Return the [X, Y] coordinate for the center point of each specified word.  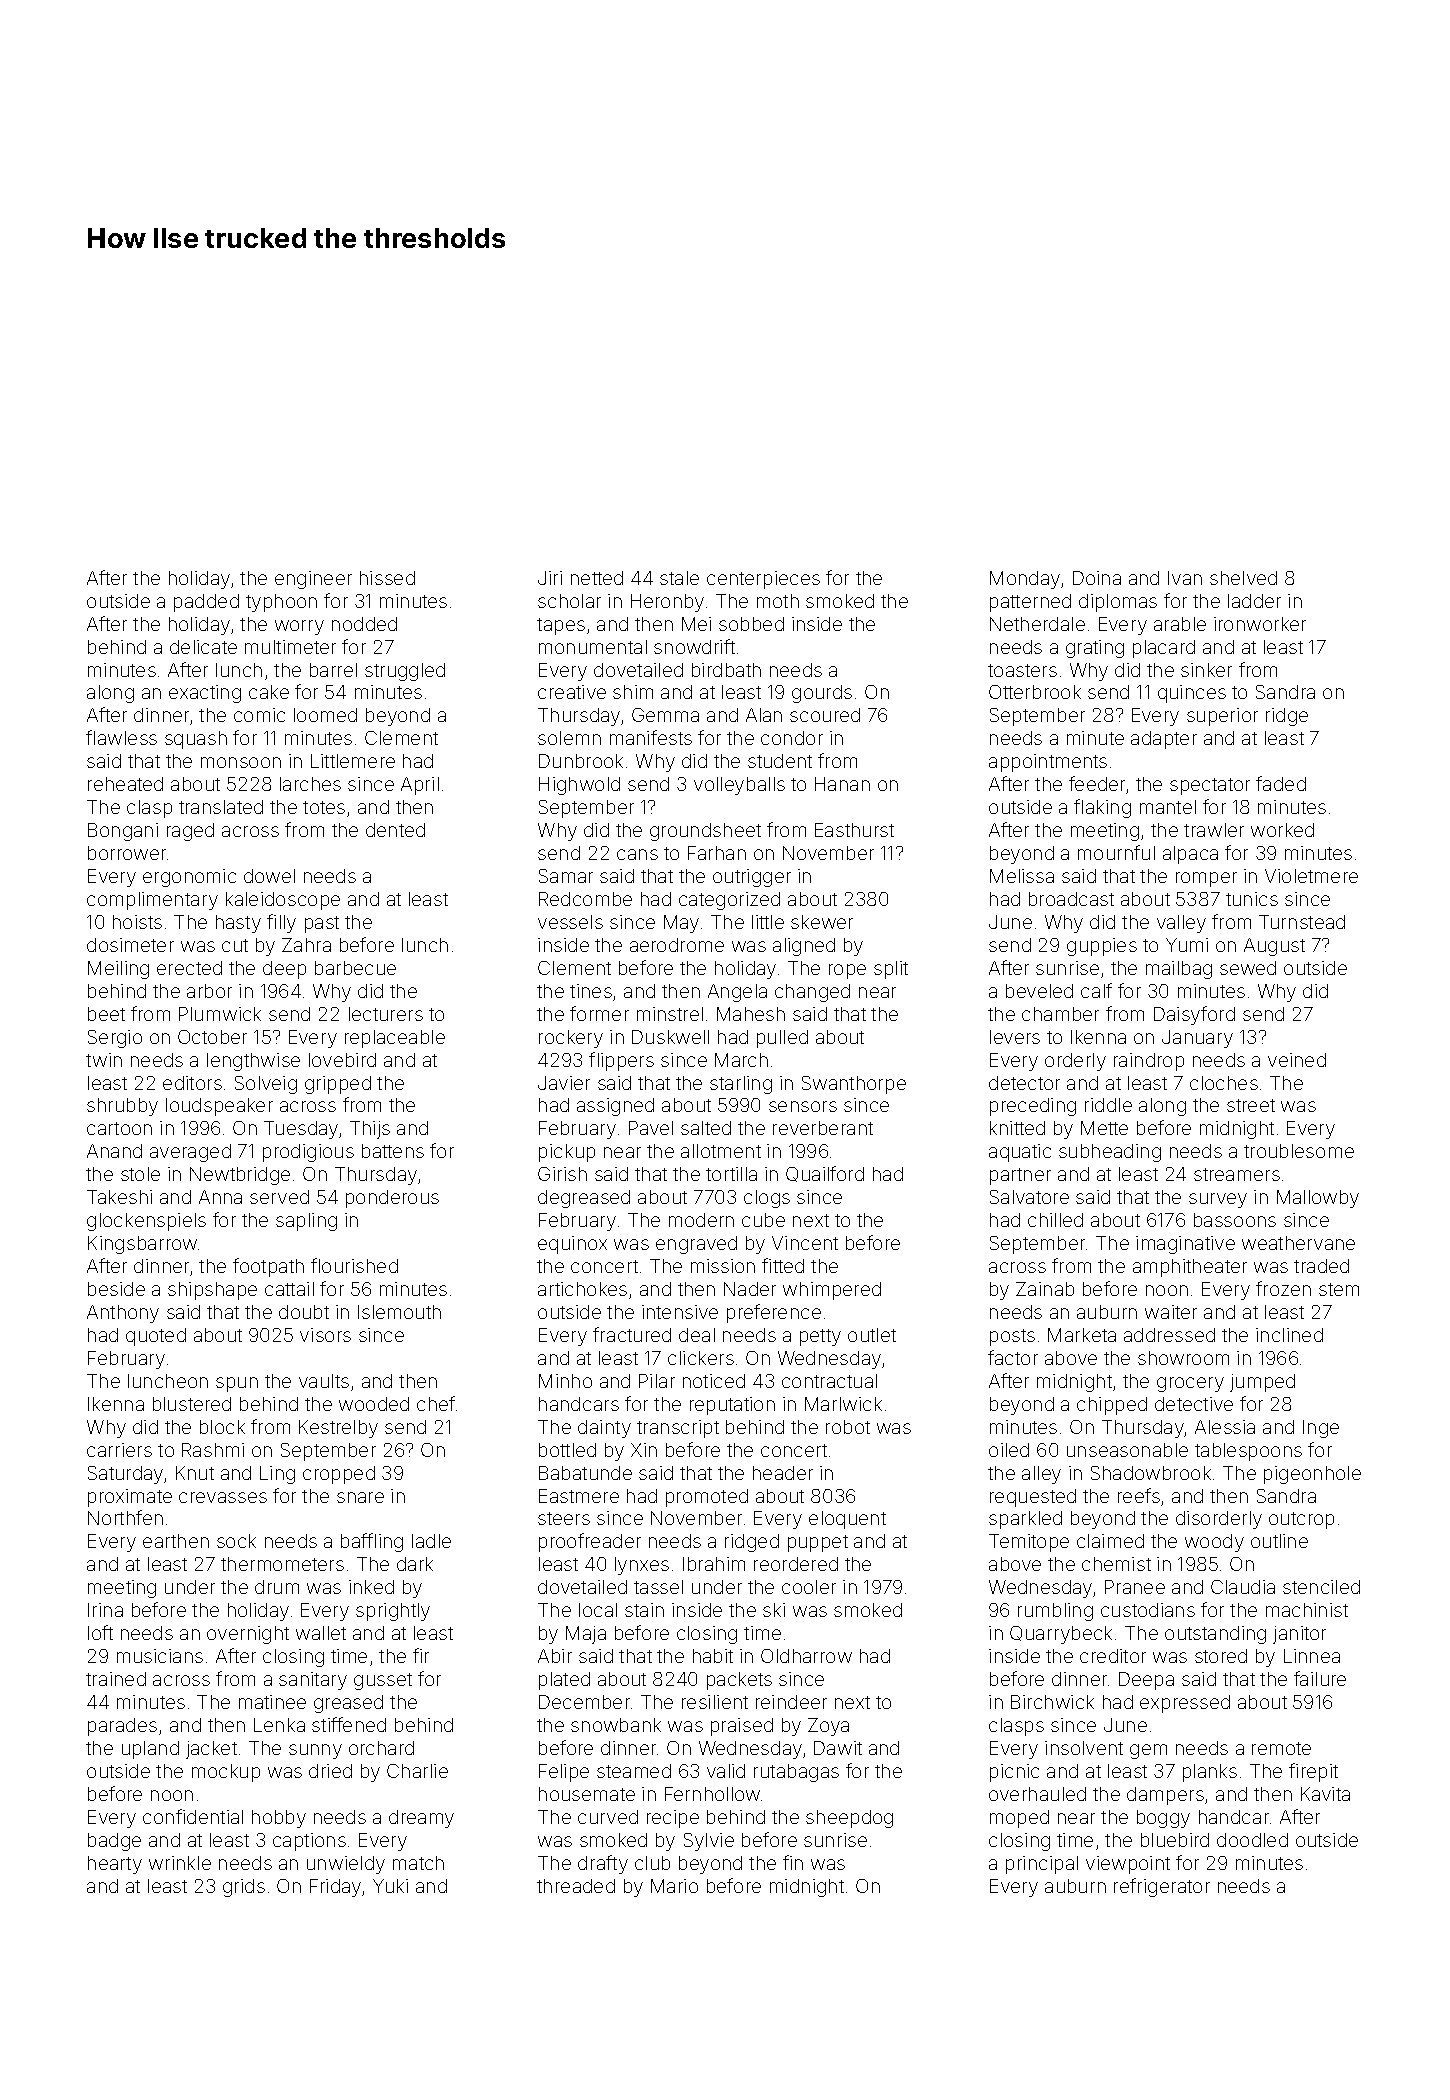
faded [1281, 783]
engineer [313, 580]
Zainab [1045, 1289]
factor [1013, 1357]
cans [637, 854]
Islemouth [399, 1312]
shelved [1243, 578]
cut [235, 945]
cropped [339, 1475]
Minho [565, 1381]
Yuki [390, 1886]
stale [679, 578]
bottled [567, 1450]
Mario [674, 1886]
